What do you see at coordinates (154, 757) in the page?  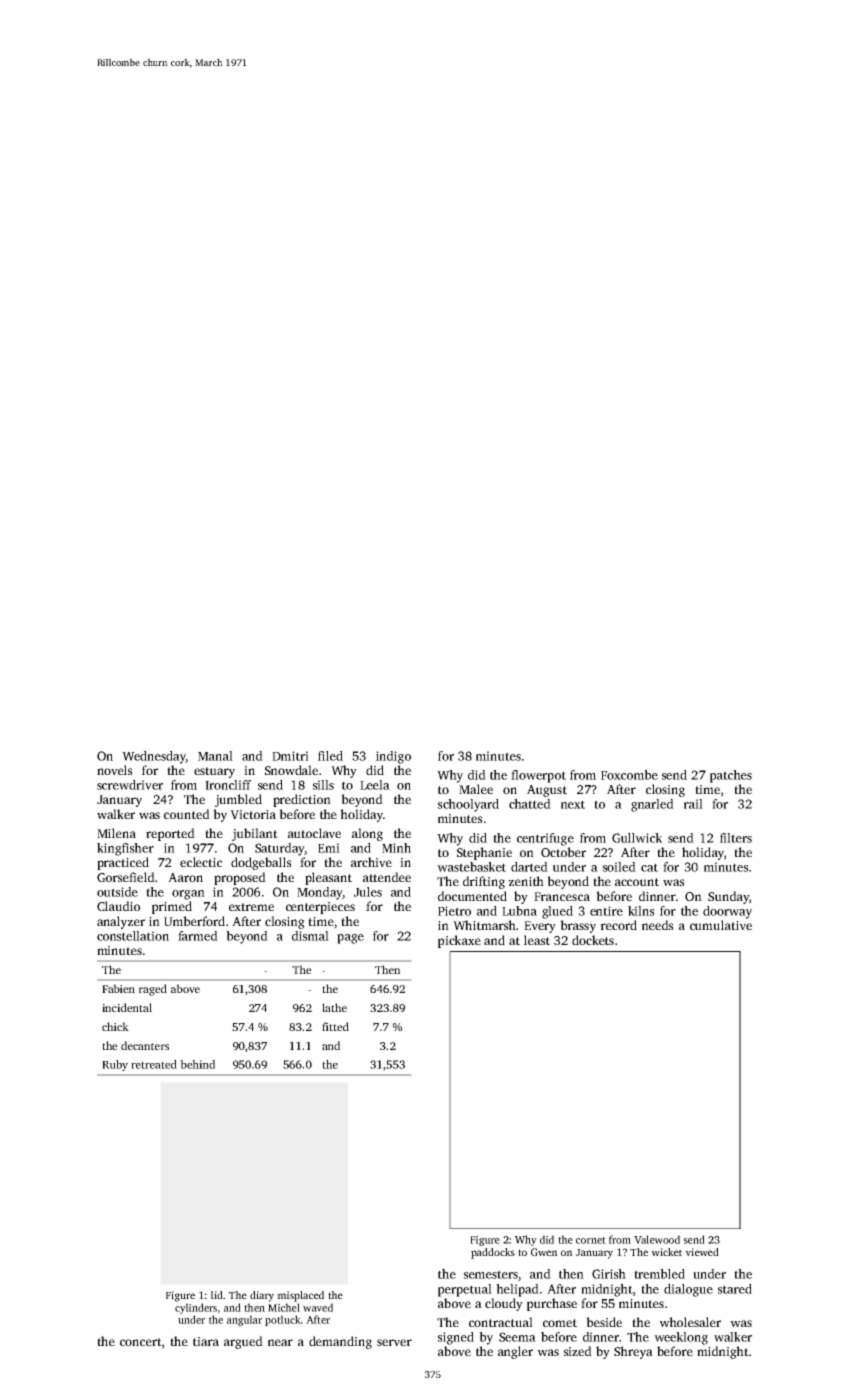 I see `Wednesday` at bounding box center [154, 757].
